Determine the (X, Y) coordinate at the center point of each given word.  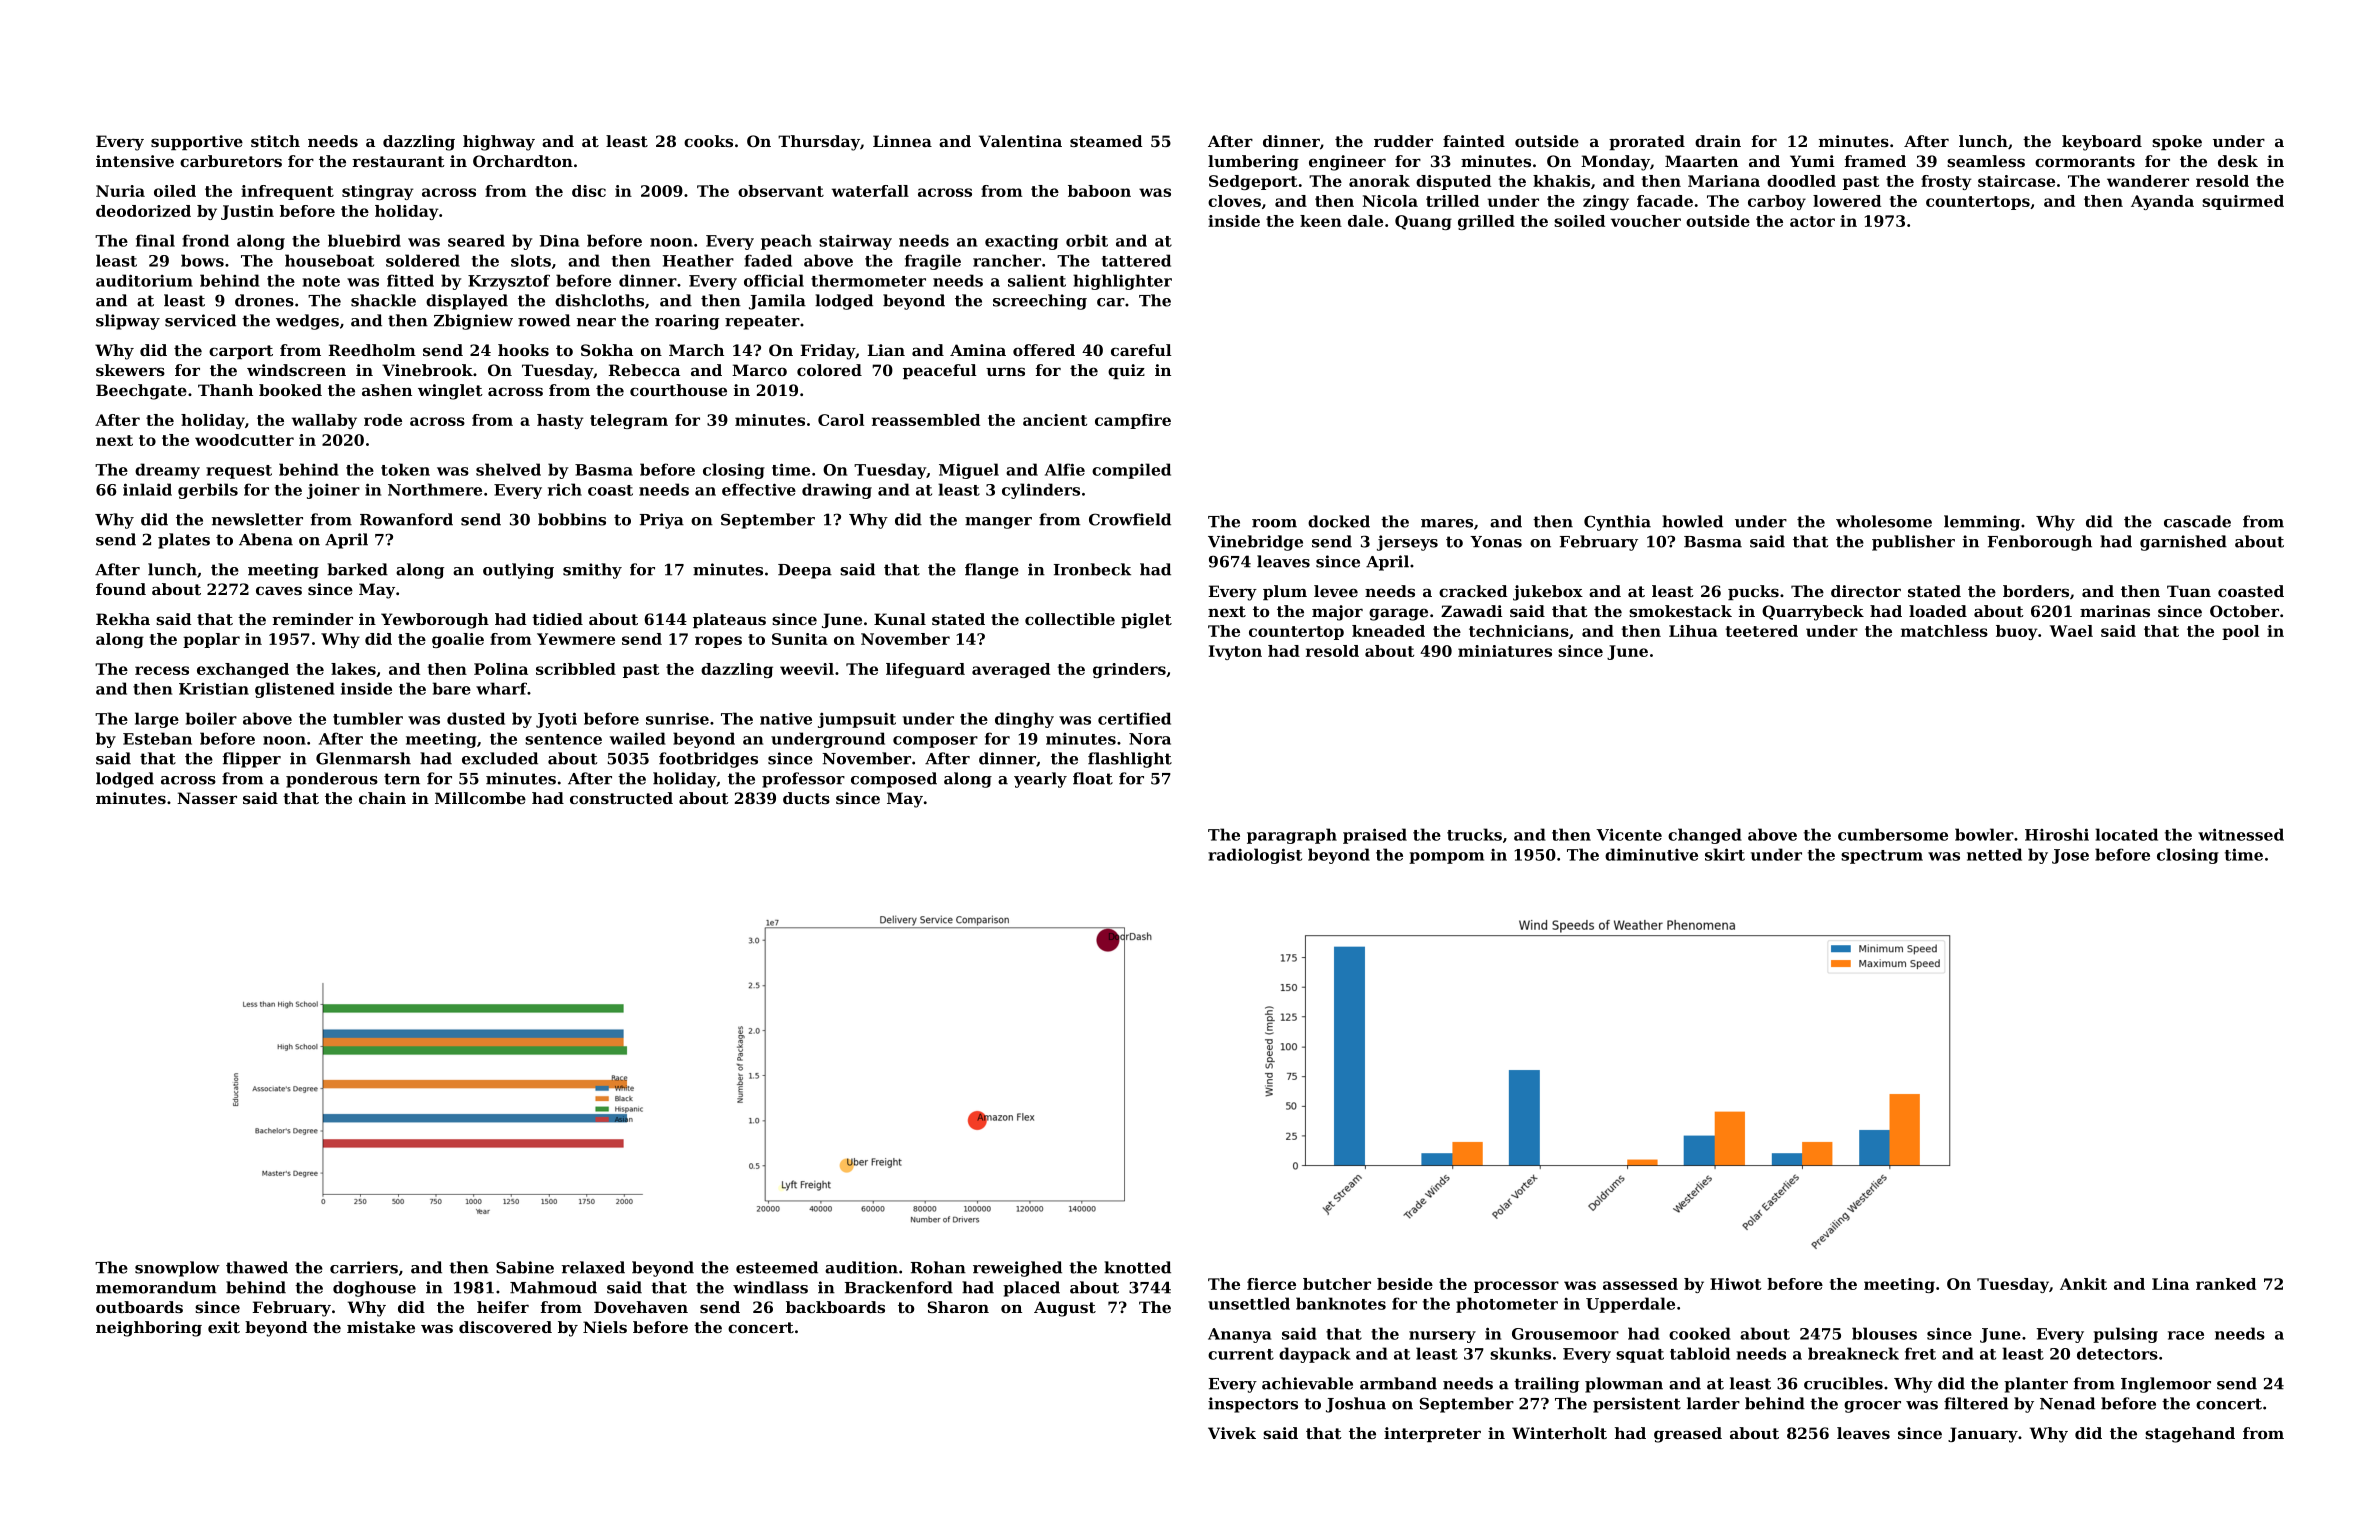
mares (1447, 523)
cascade (2197, 521)
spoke (2177, 142)
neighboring (149, 1329)
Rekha (123, 619)
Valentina (1020, 141)
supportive (197, 142)
